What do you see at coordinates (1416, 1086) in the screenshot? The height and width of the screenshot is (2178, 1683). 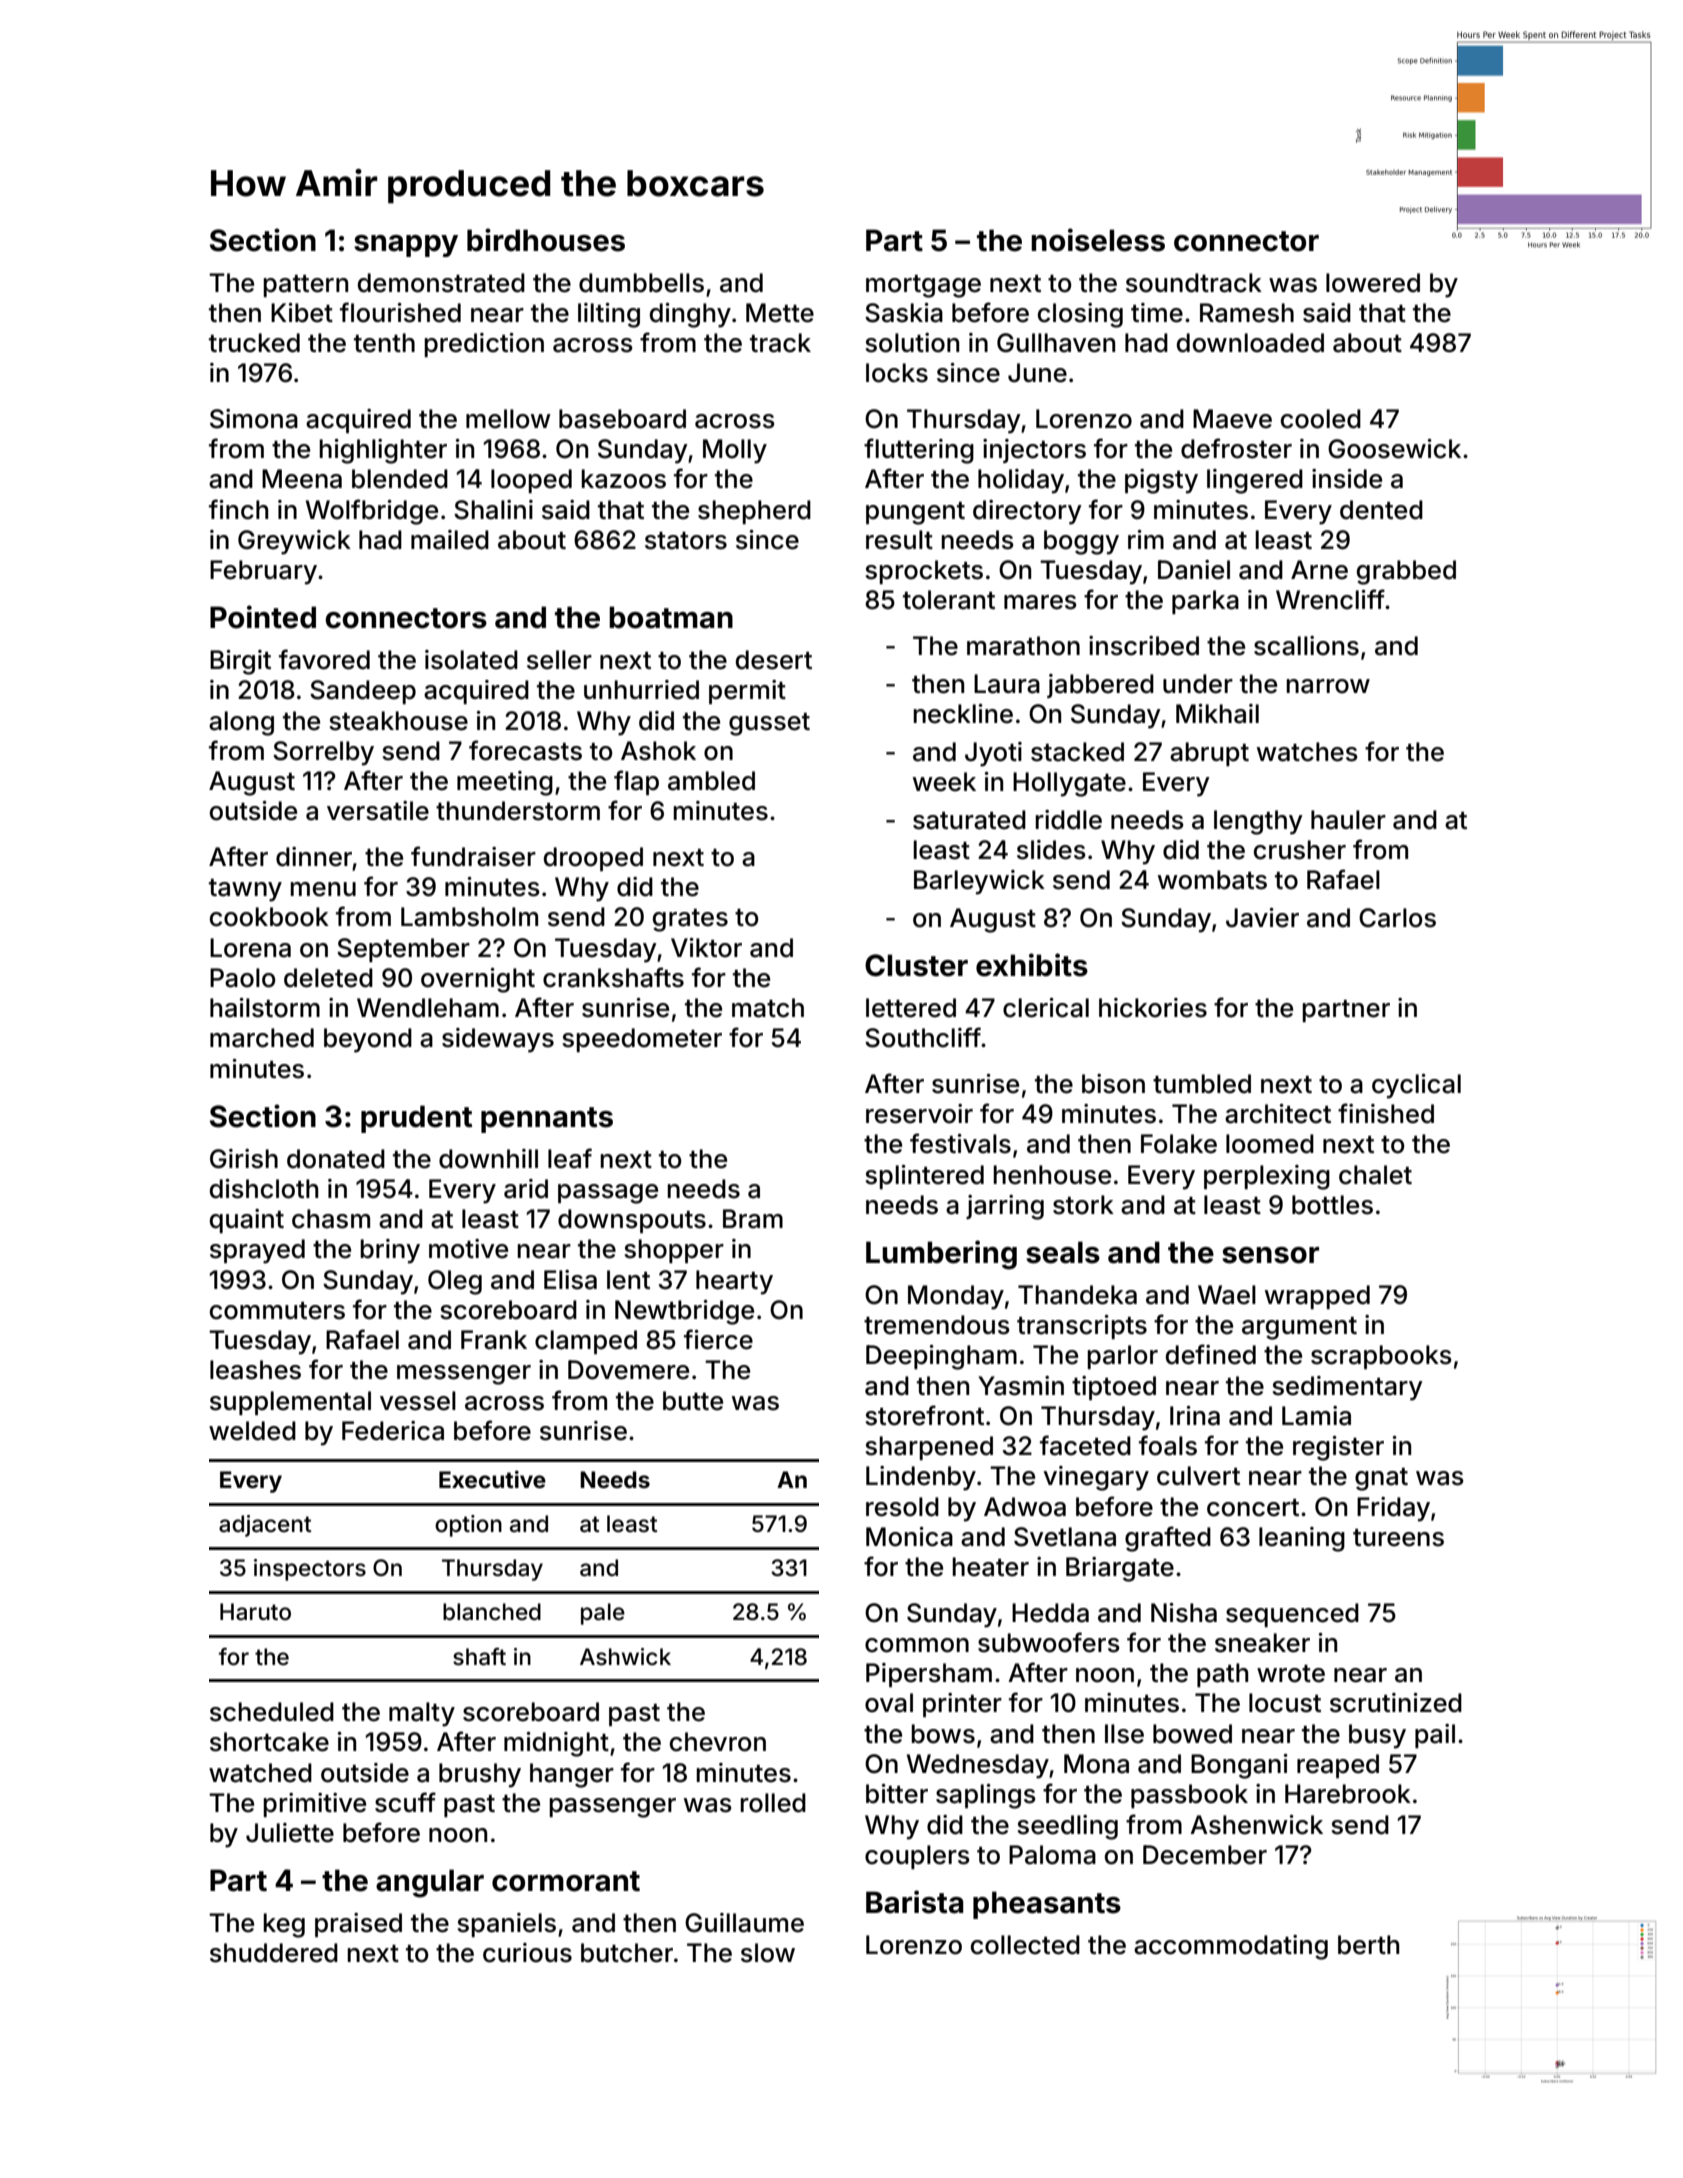 I see `cyclical` at bounding box center [1416, 1086].
